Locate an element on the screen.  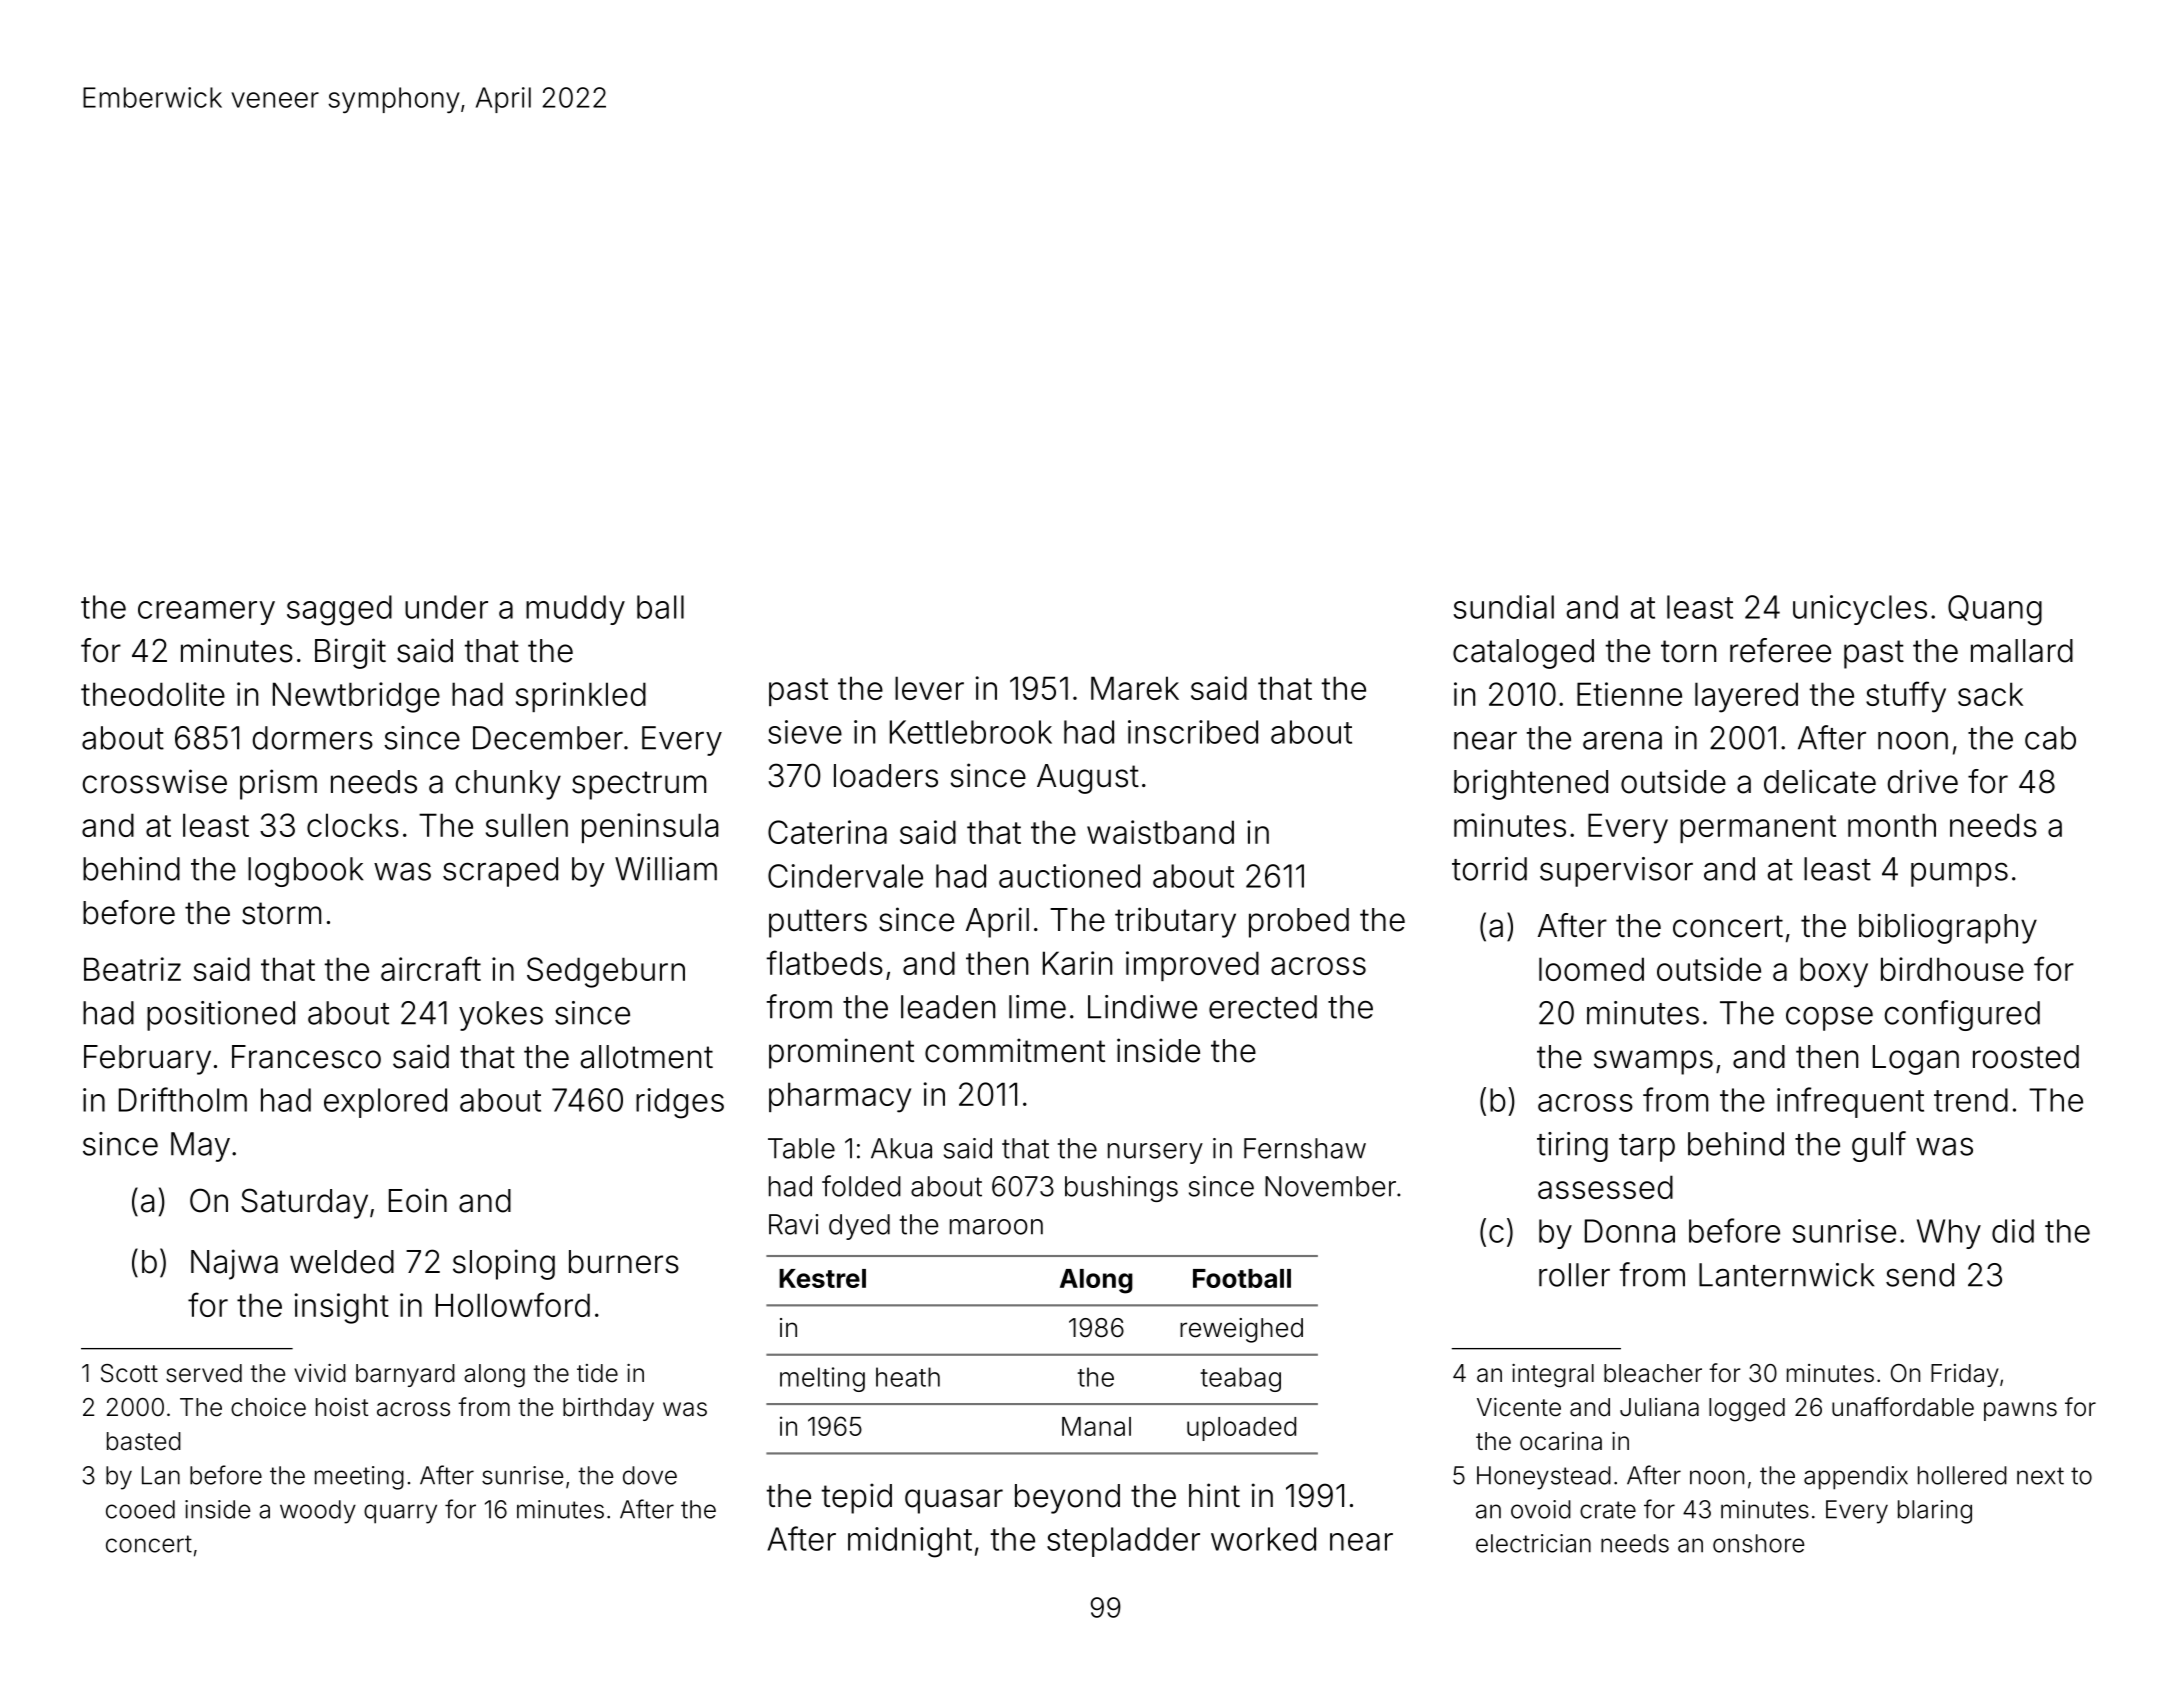
tiring is located at coordinates (1572, 1147).
